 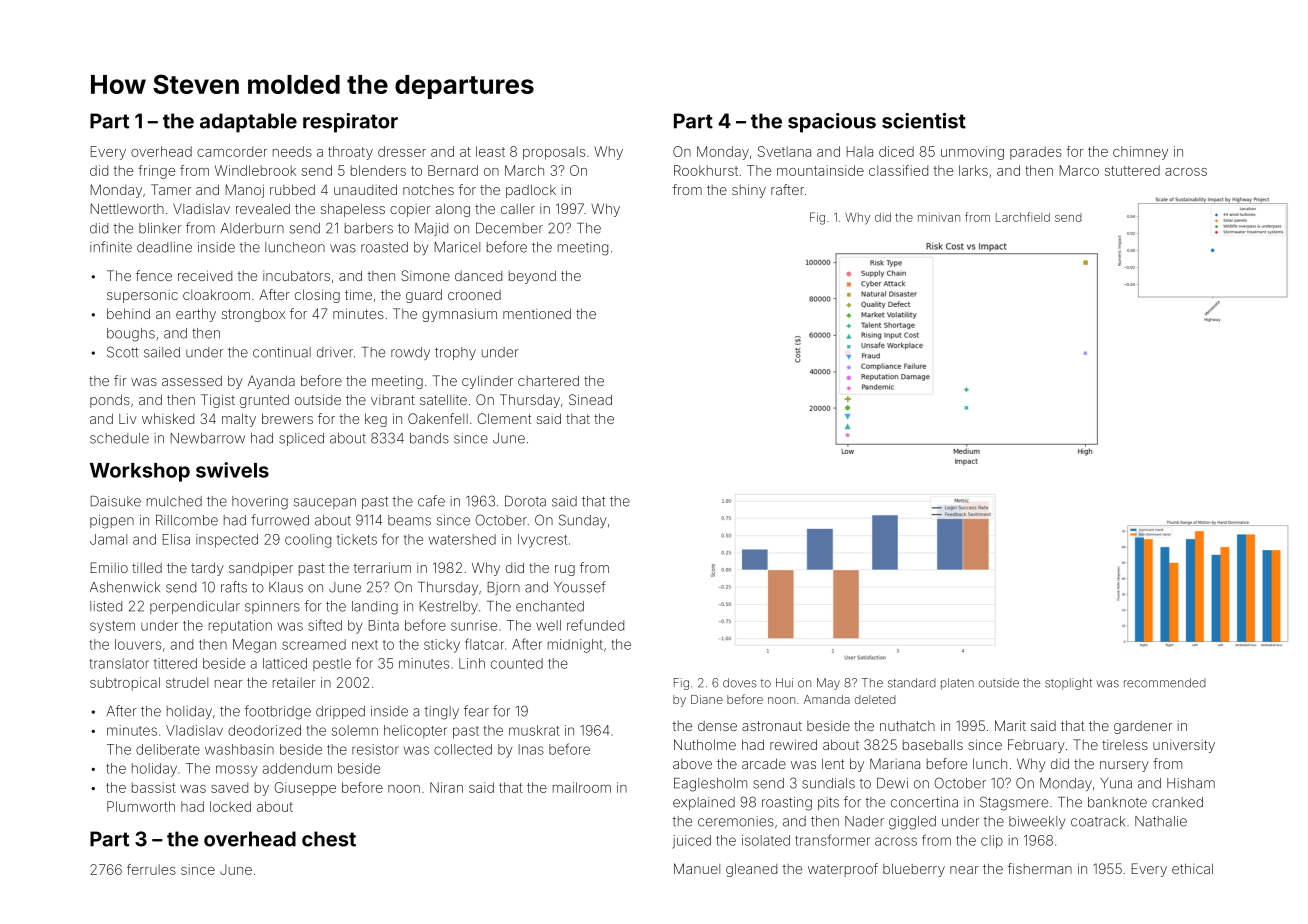 I want to click on minivan, so click(x=939, y=217).
